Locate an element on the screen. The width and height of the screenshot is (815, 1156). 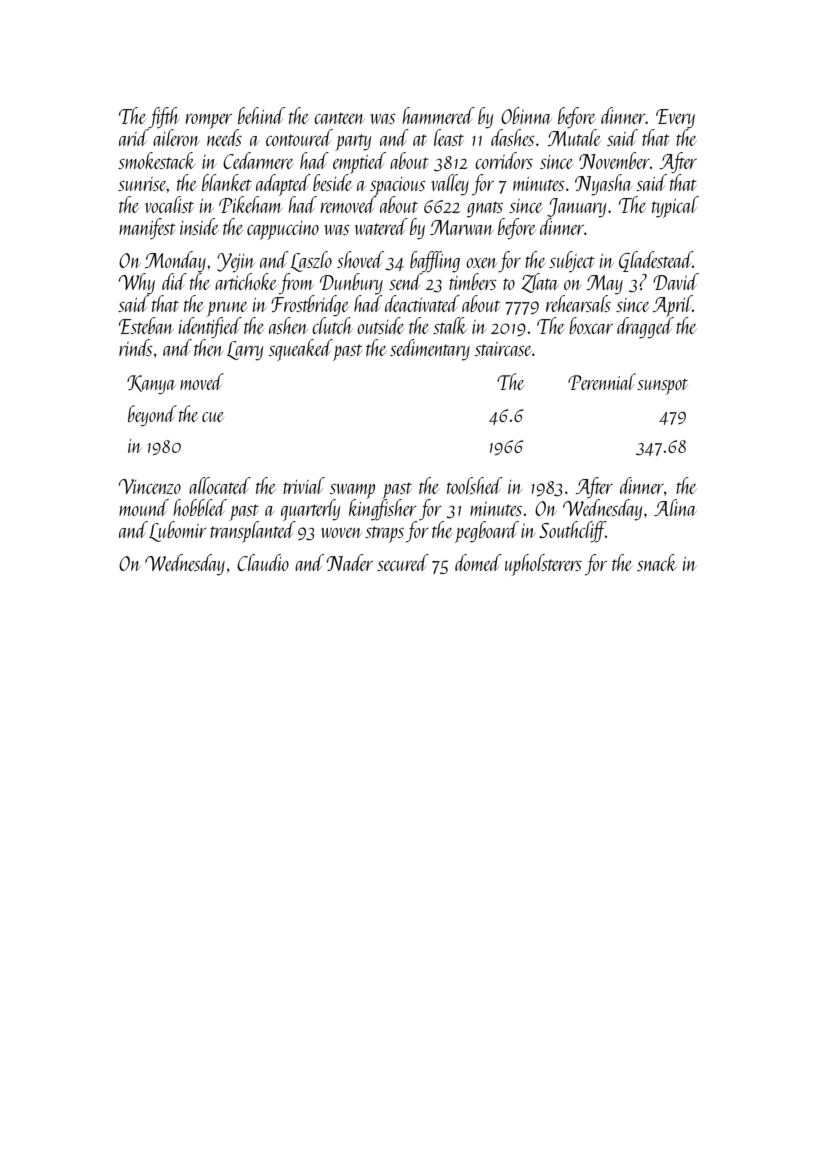
trivial is located at coordinates (304, 485).
